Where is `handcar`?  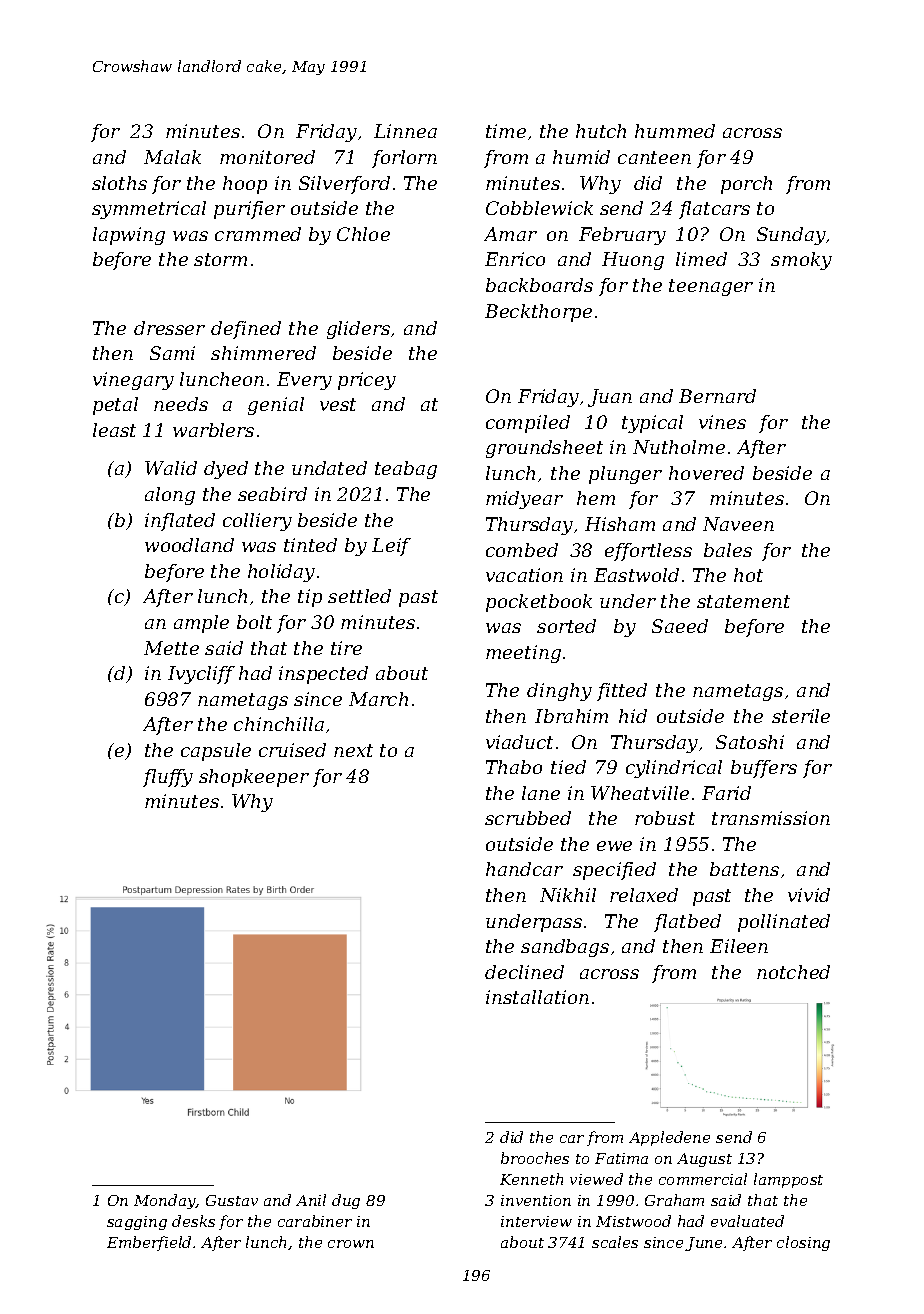 handcar is located at coordinates (524, 869).
